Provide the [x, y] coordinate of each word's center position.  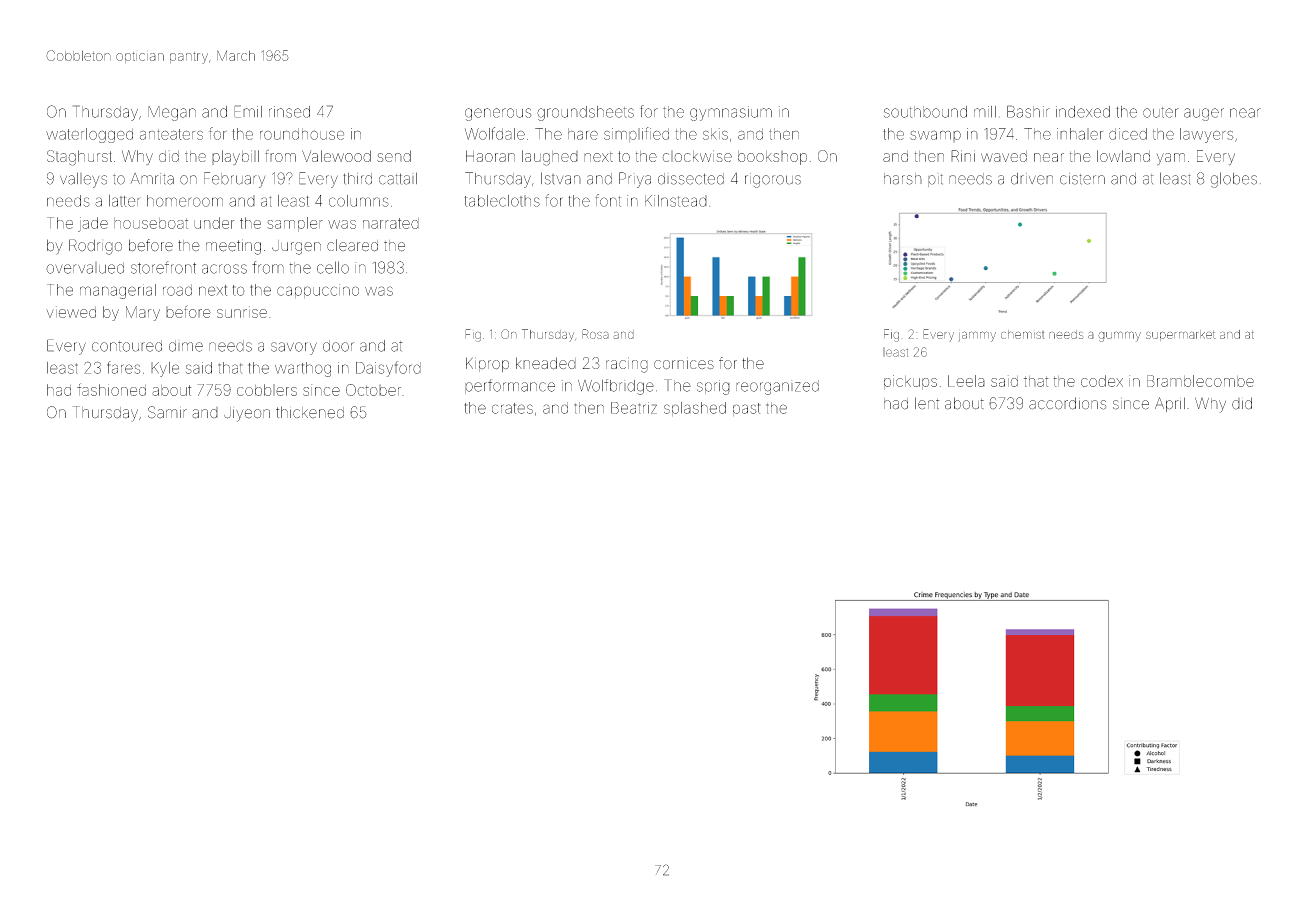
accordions [1067, 403]
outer [1161, 112]
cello [333, 267]
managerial [118, 291]
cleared [352, 245]
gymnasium [731, 113]
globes [1234, 180]
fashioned [111, 389]
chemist [1022, 334]
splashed [695, 409]
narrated [391, 223]
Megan [172, 113]
